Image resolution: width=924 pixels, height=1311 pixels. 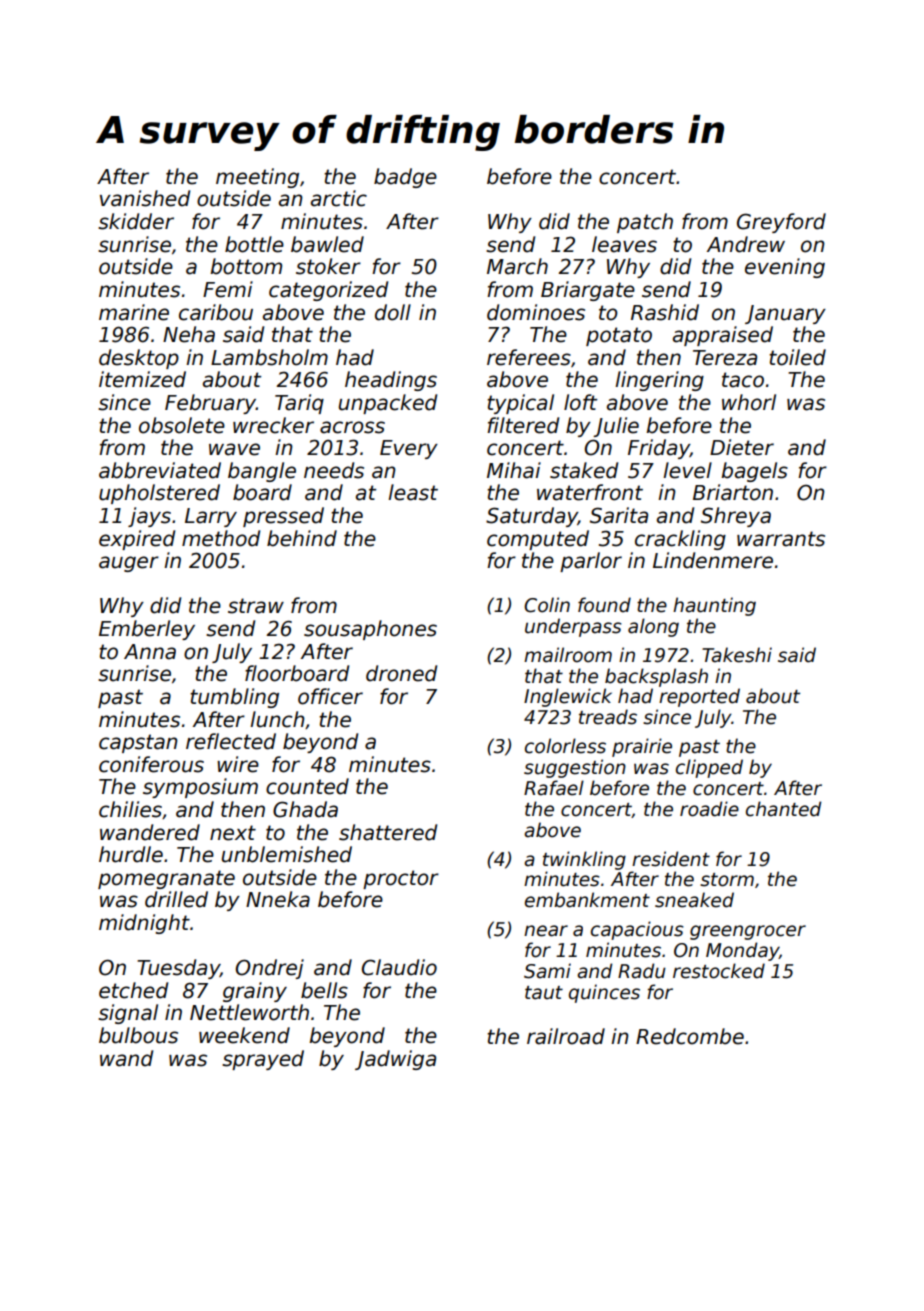 What do you see at coordinates (257, 178) in the screenshot?
I see `meeting` at bounding box center [257, 178].
